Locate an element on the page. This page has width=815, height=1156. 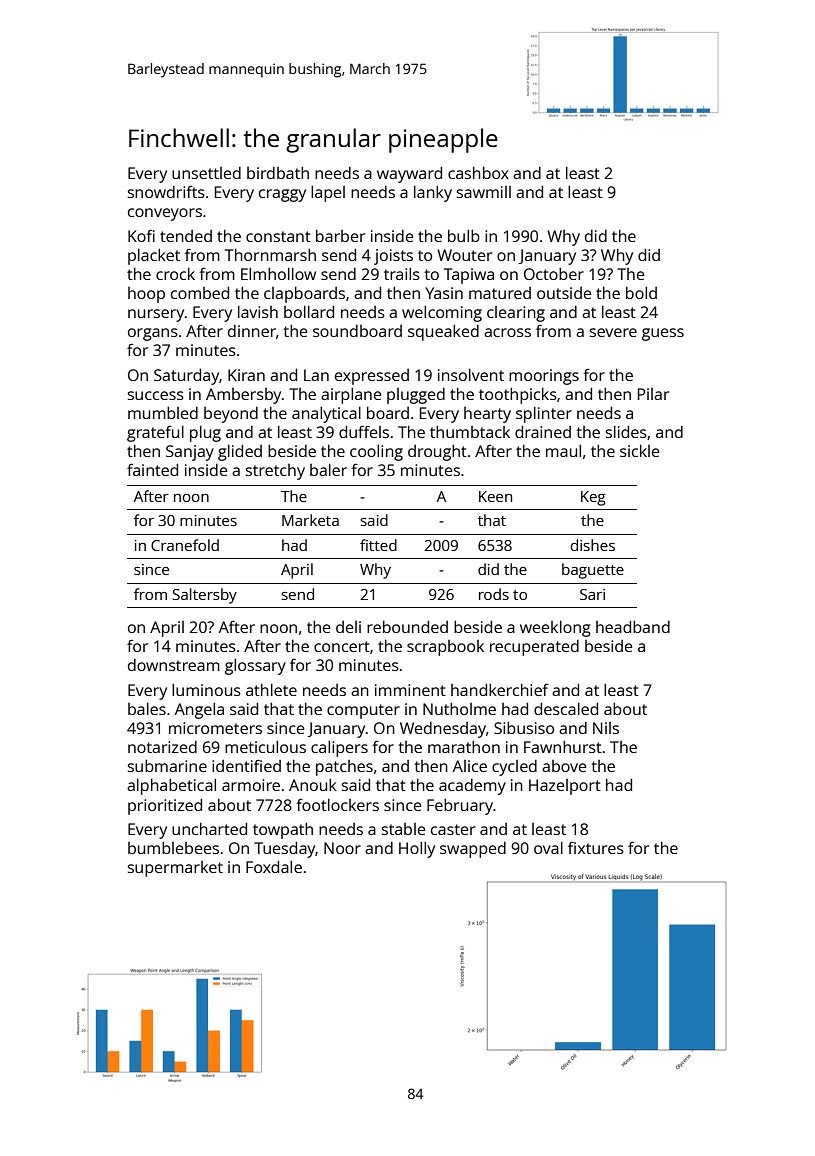
Angela is located at coordinates (199, 710).
